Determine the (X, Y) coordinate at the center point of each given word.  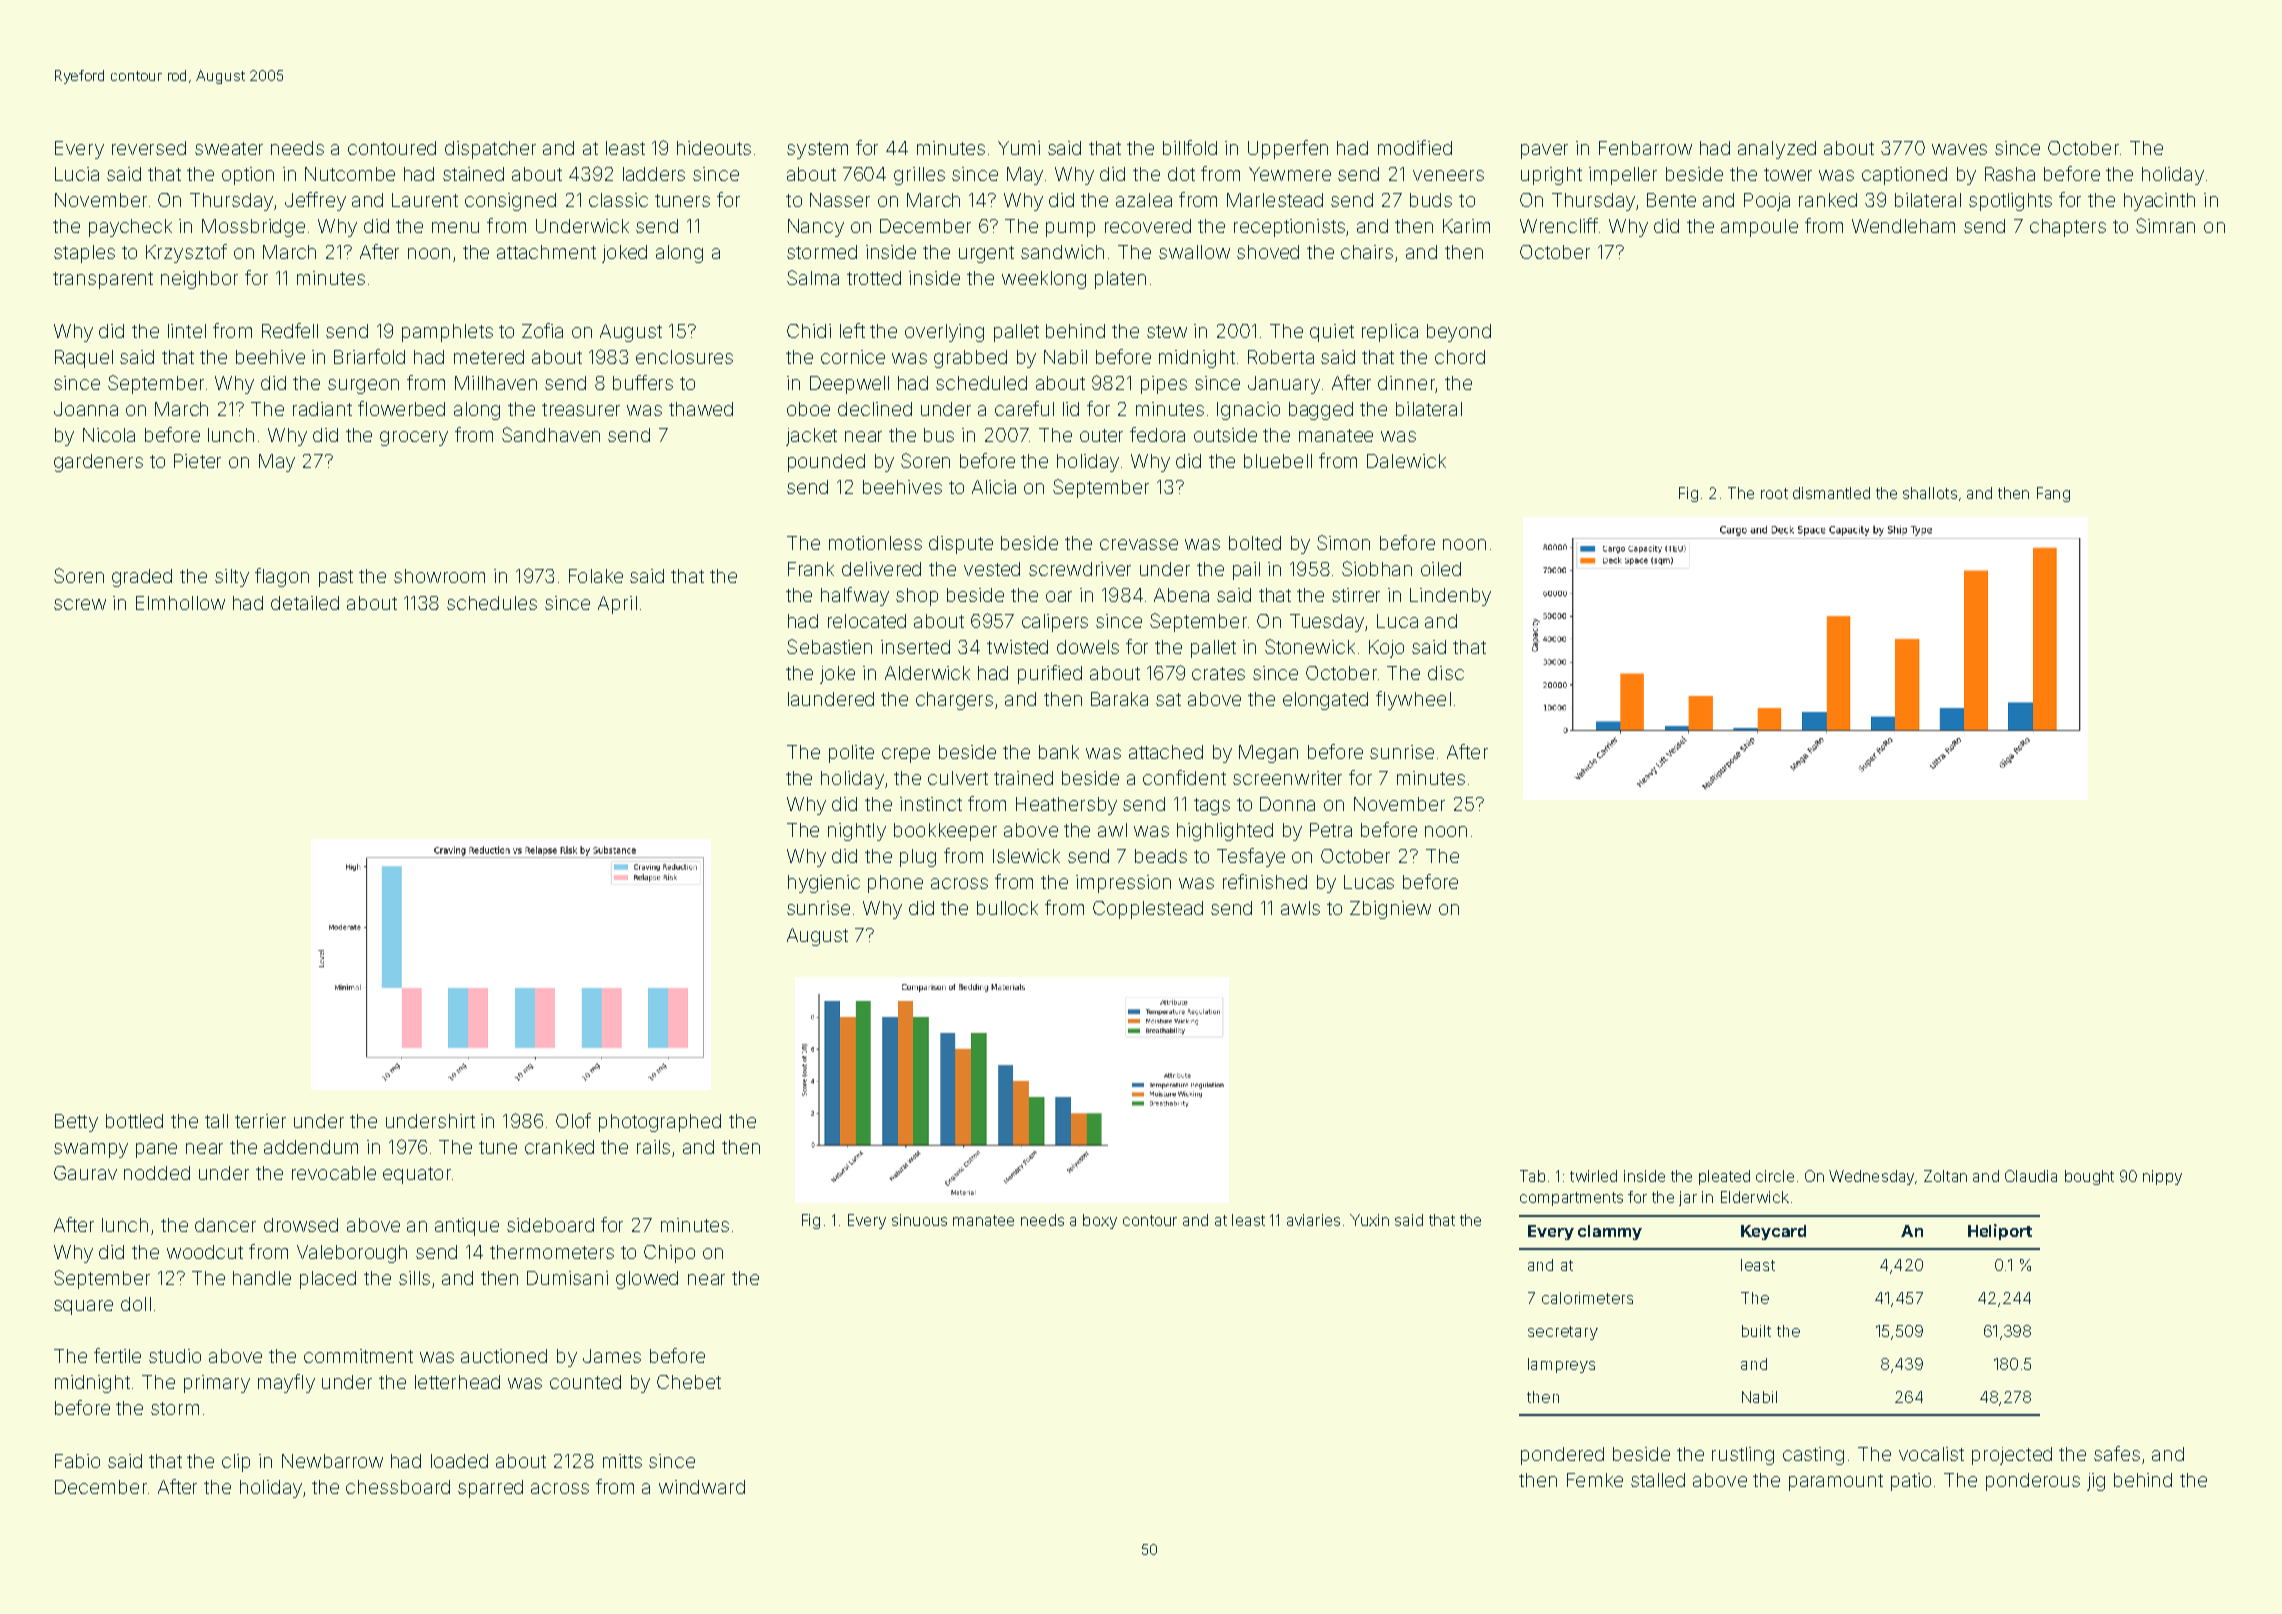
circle (1775, 1176)
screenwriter (1287, 778)
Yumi (1019, 148)
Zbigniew (1390, 910)
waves (1959, 149)
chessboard (398, 1487)
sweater (229, 148)
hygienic (824, 884)
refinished (1265, 881)
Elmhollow (180, 603)
